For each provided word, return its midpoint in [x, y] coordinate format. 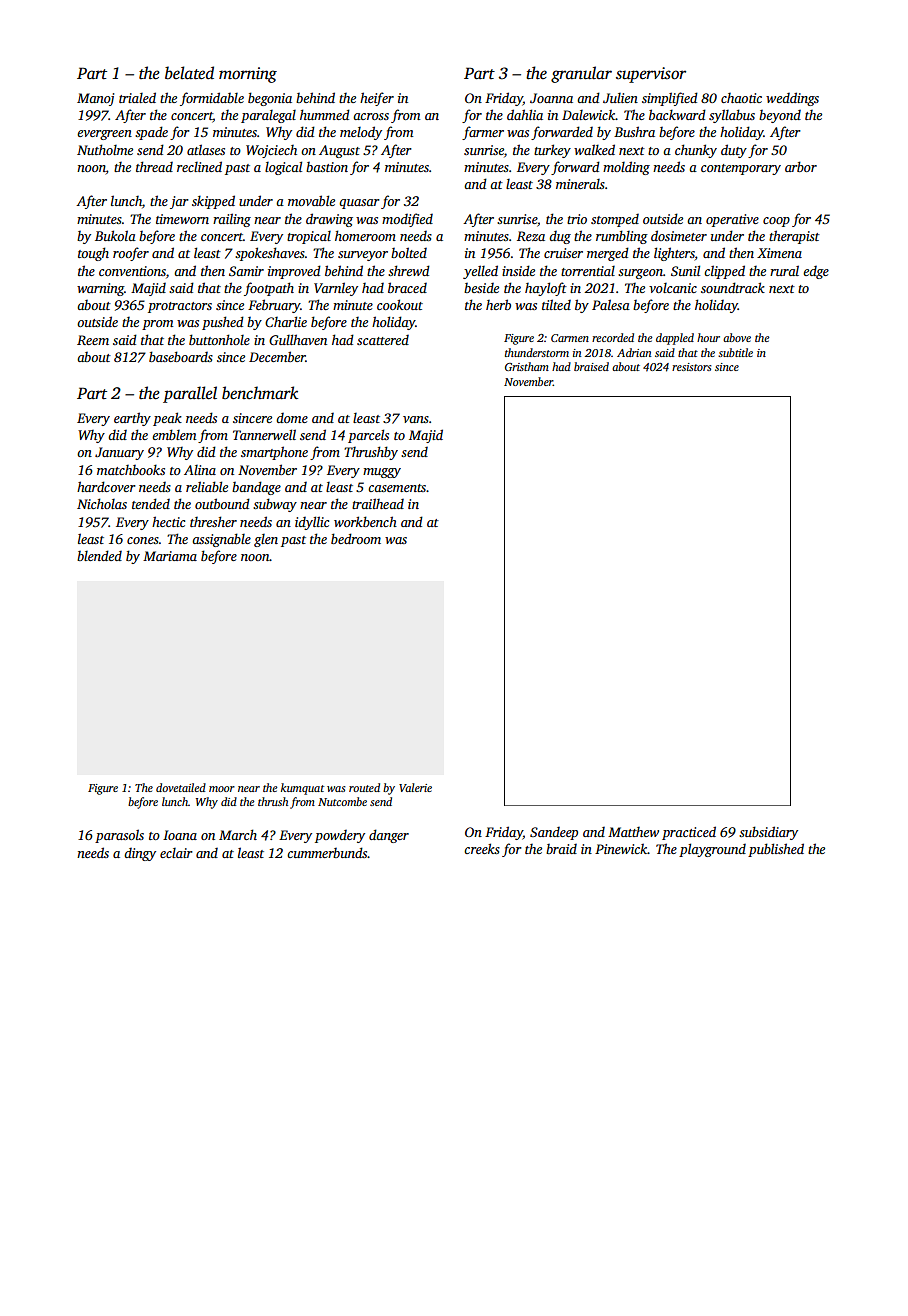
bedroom [356, 538]
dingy [140, 854]
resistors [692, 367]
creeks [482, 848]
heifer [377, 99]
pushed [223, 323]
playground [712, 850]
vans [416, 419]
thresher [213, 521]
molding [626, 168]
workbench [365, 521]
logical [283, 168]
